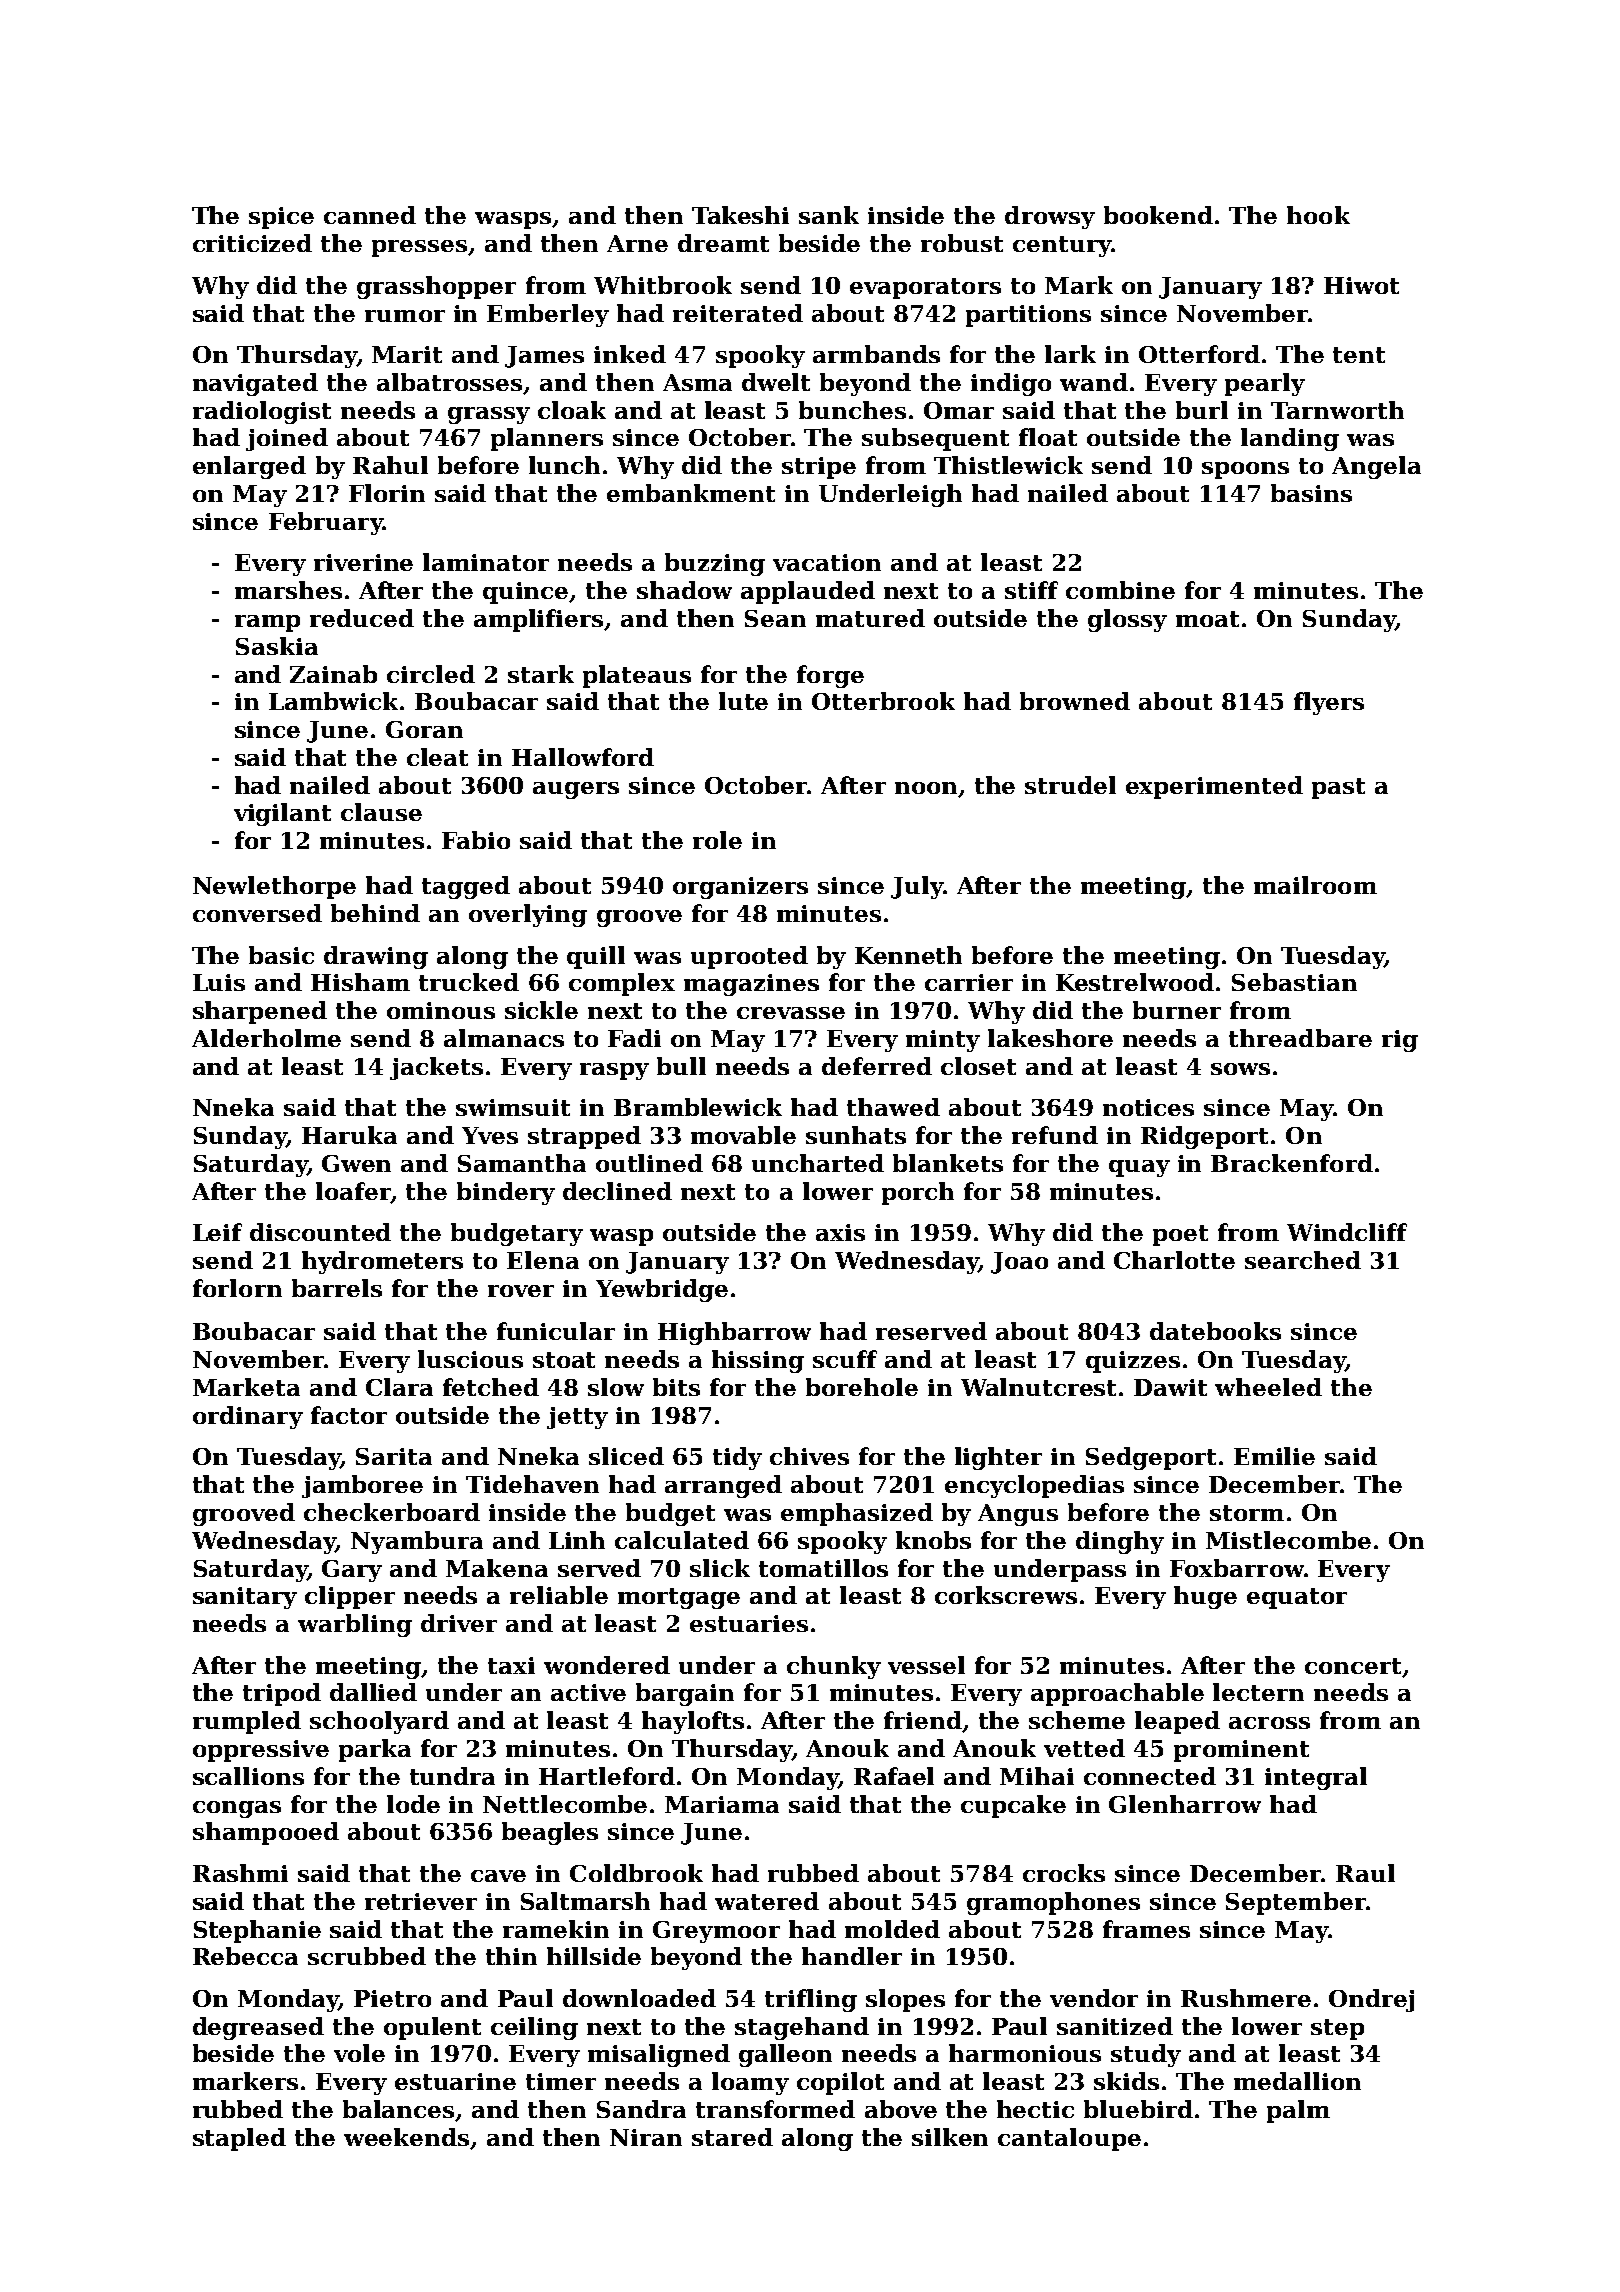 The height and width of the image is (2292, 1620). I want to click on hook, so click(1318, 215).
